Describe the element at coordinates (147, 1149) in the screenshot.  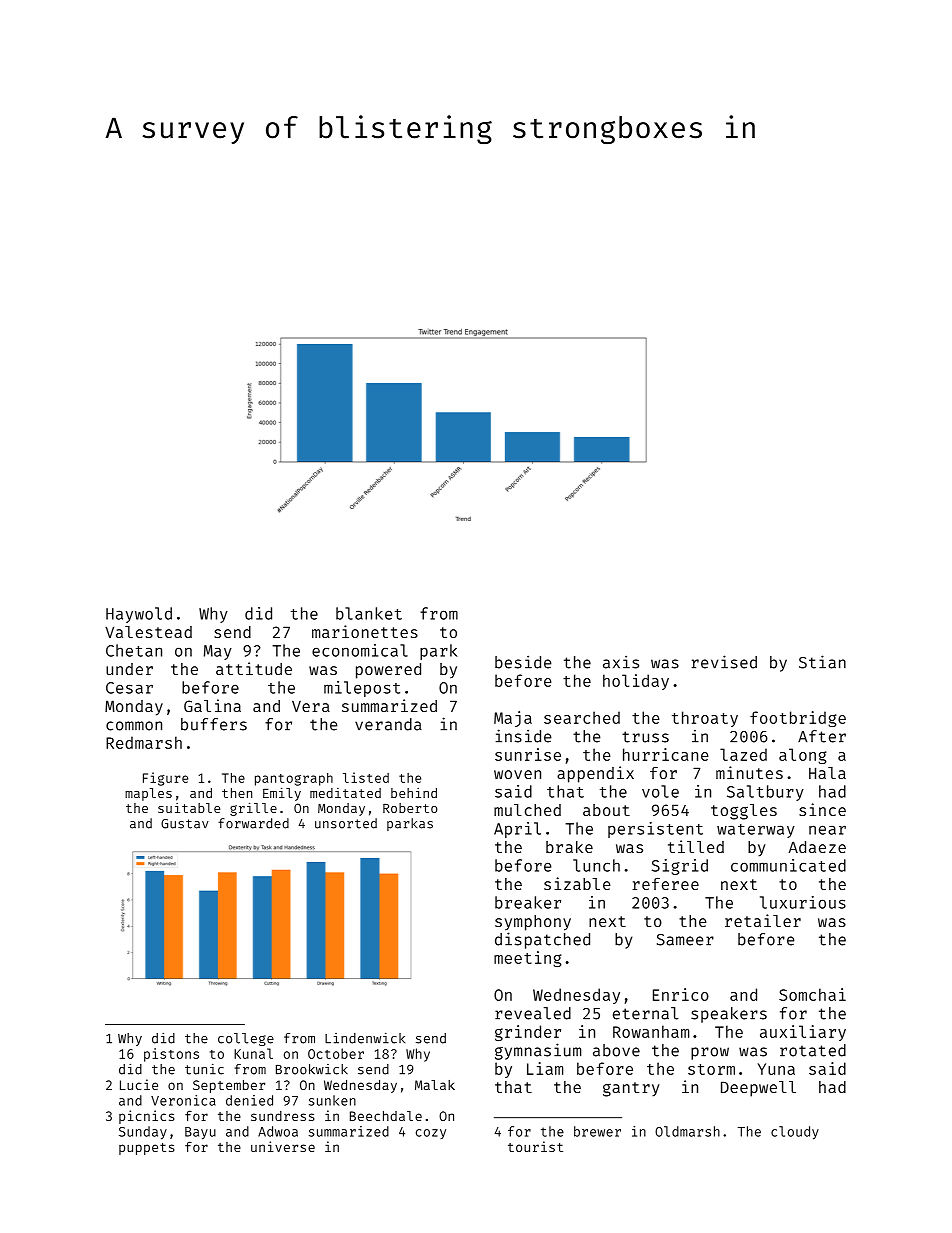
I see `puppets` at that location.
